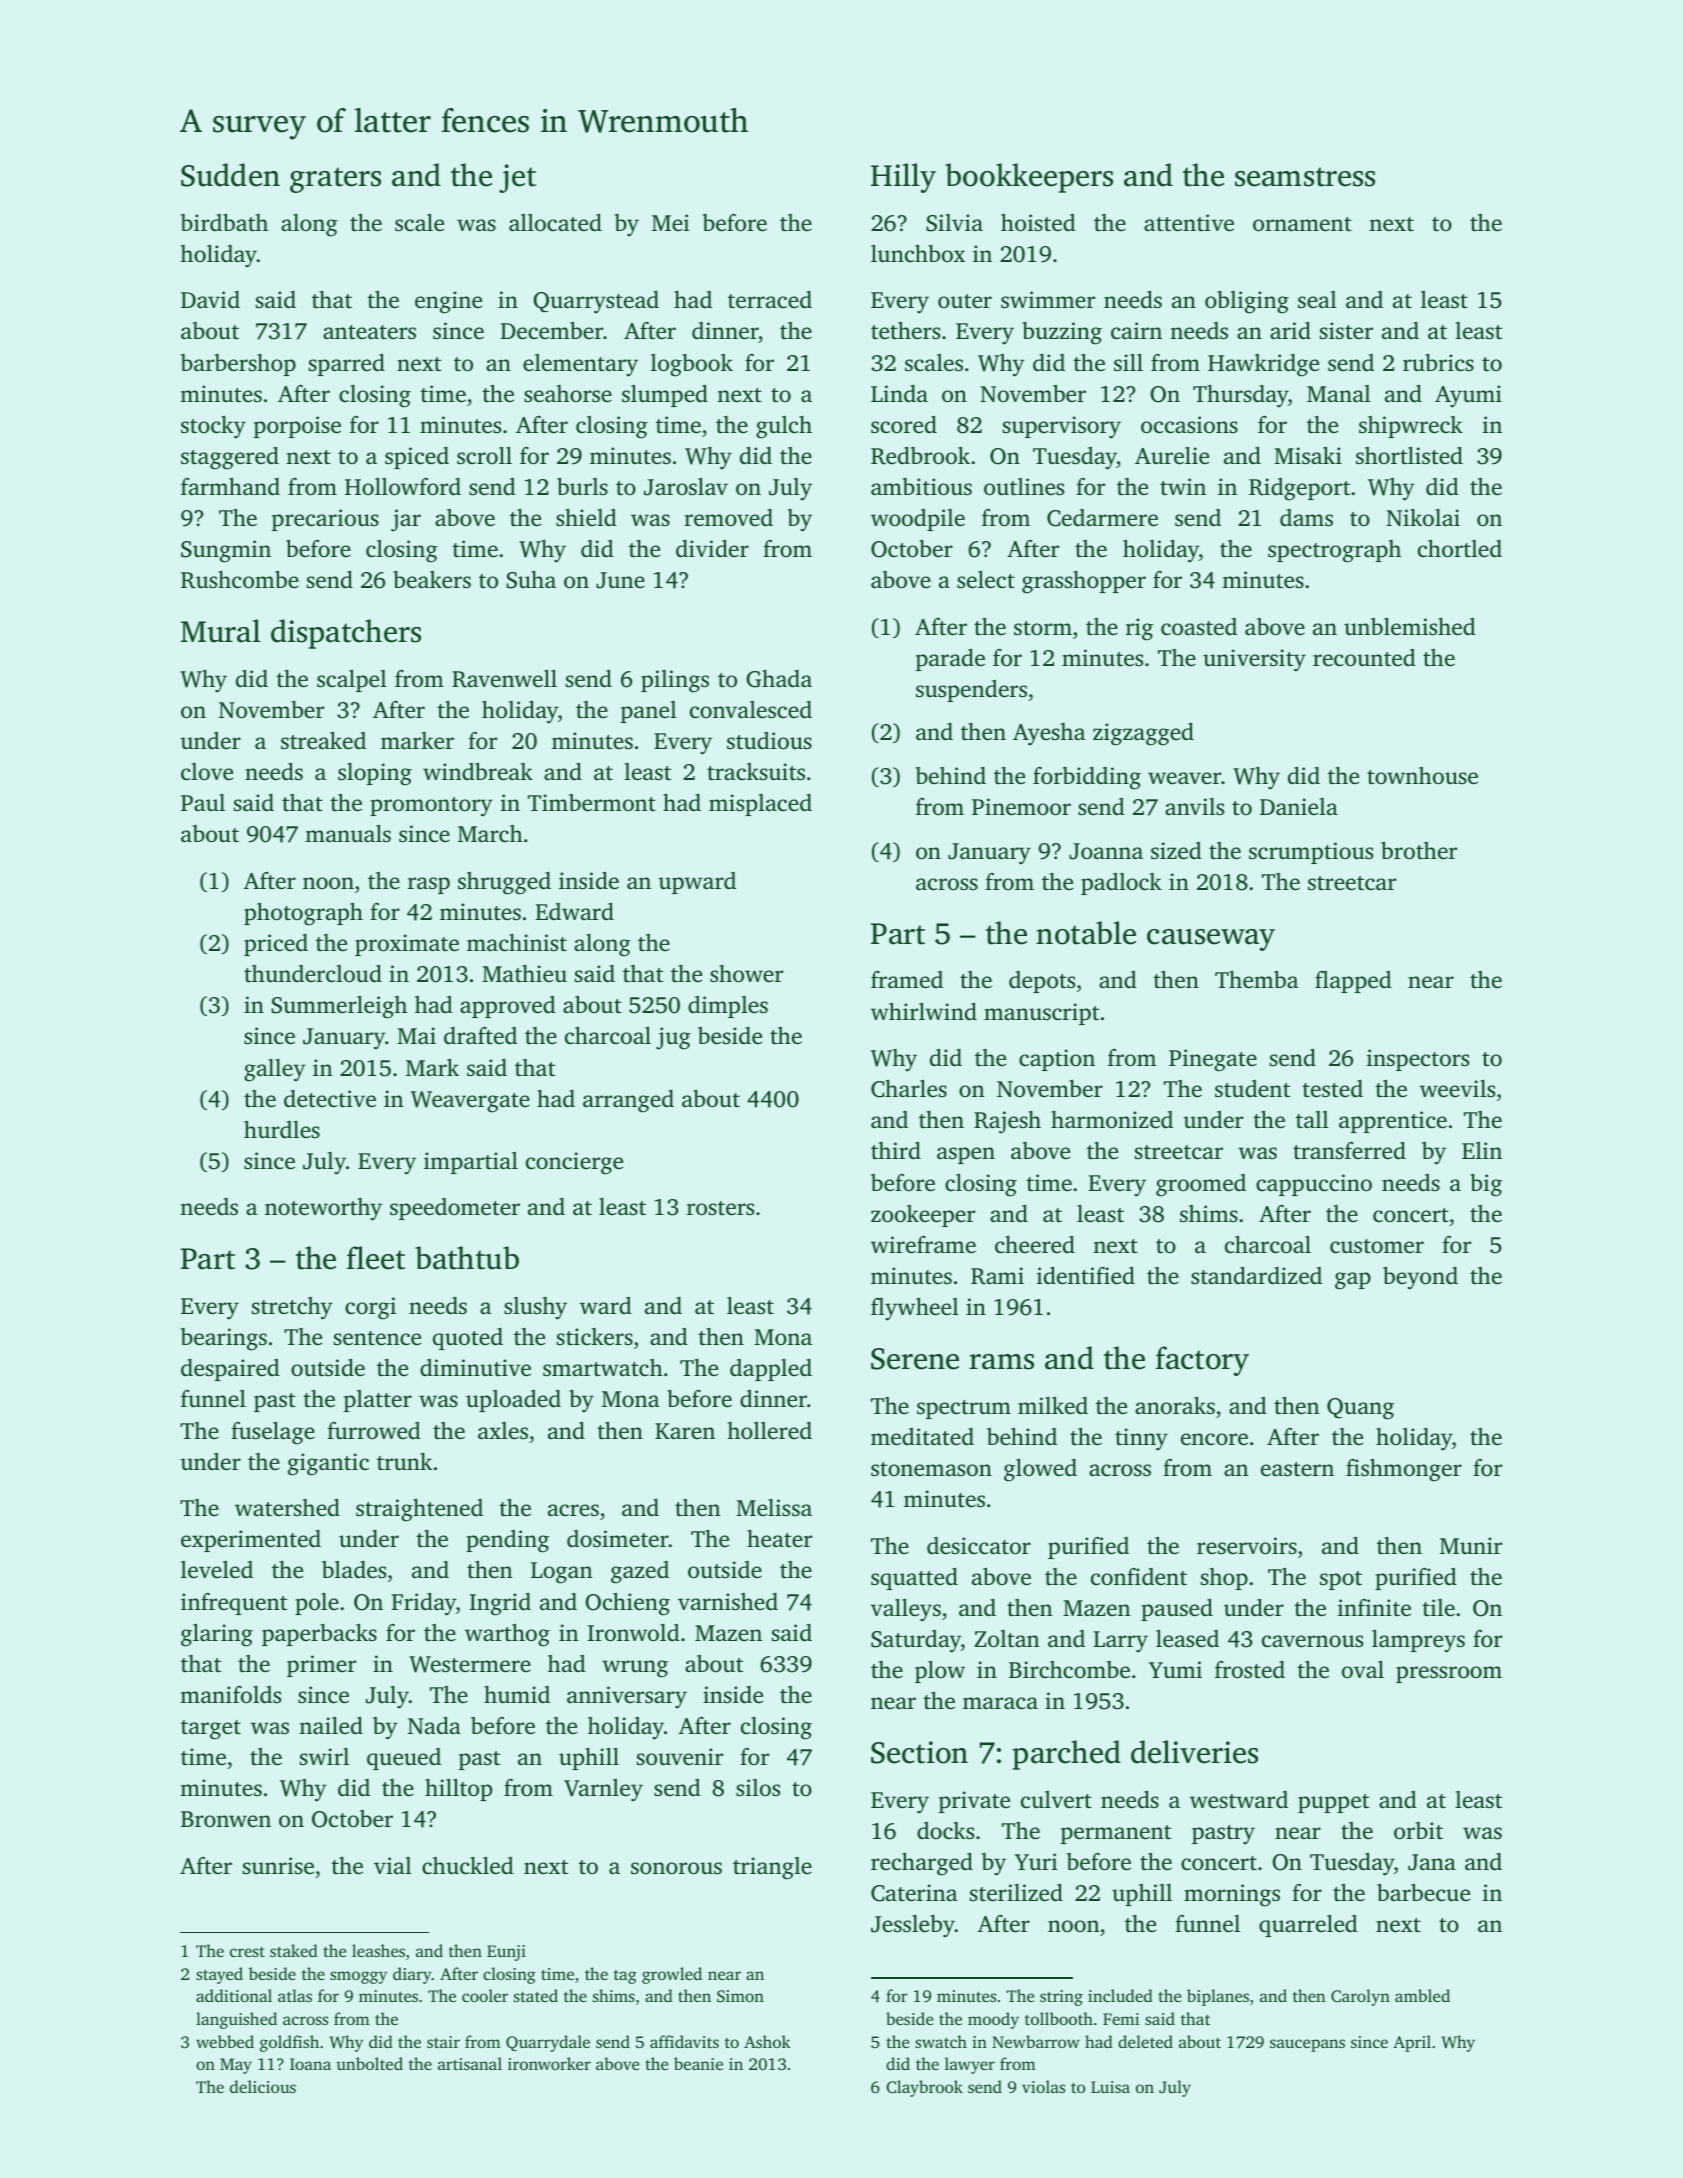 Image resolution: width=1683 pixels, height=2178 pixels. I want to click on artisanal, so click(470, 2063).
